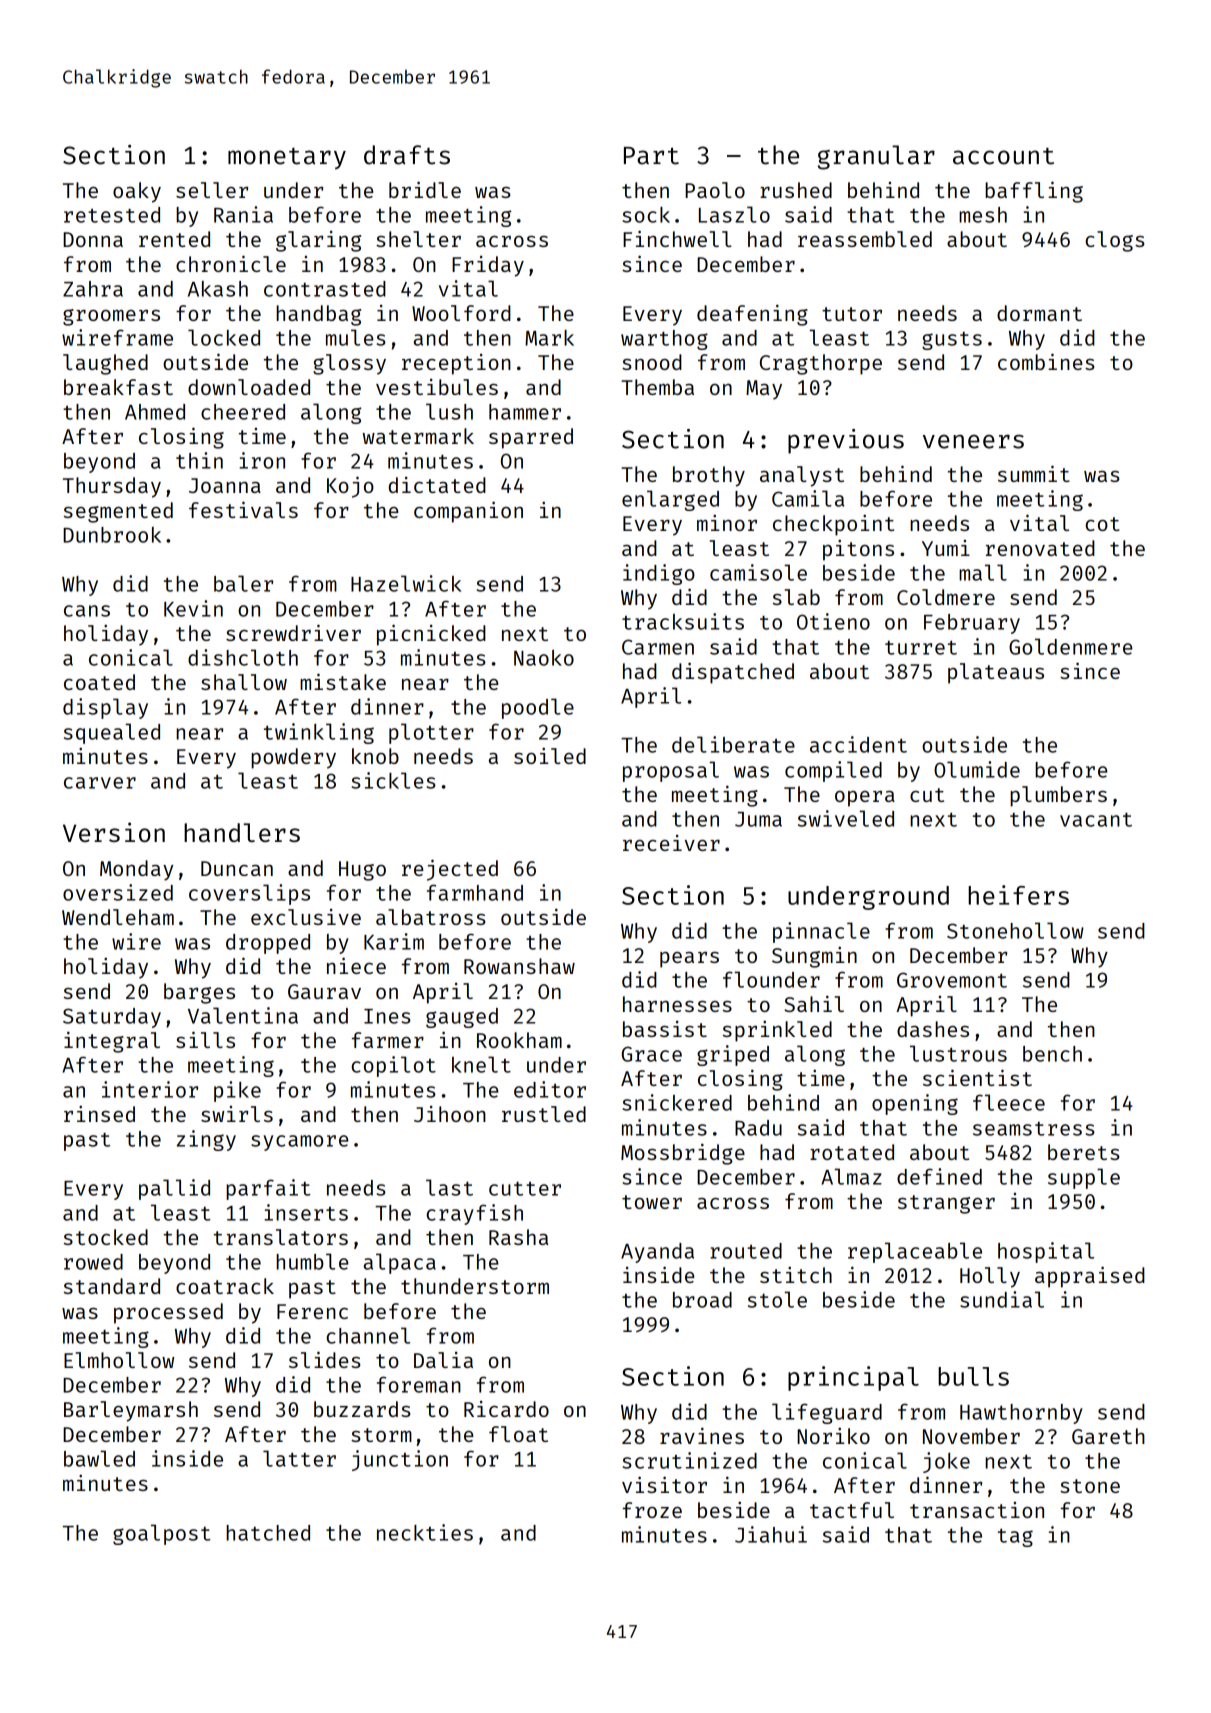  Describe the element at coordinates (544, 658) in the screenshot. I see `Naoko` at that location.
